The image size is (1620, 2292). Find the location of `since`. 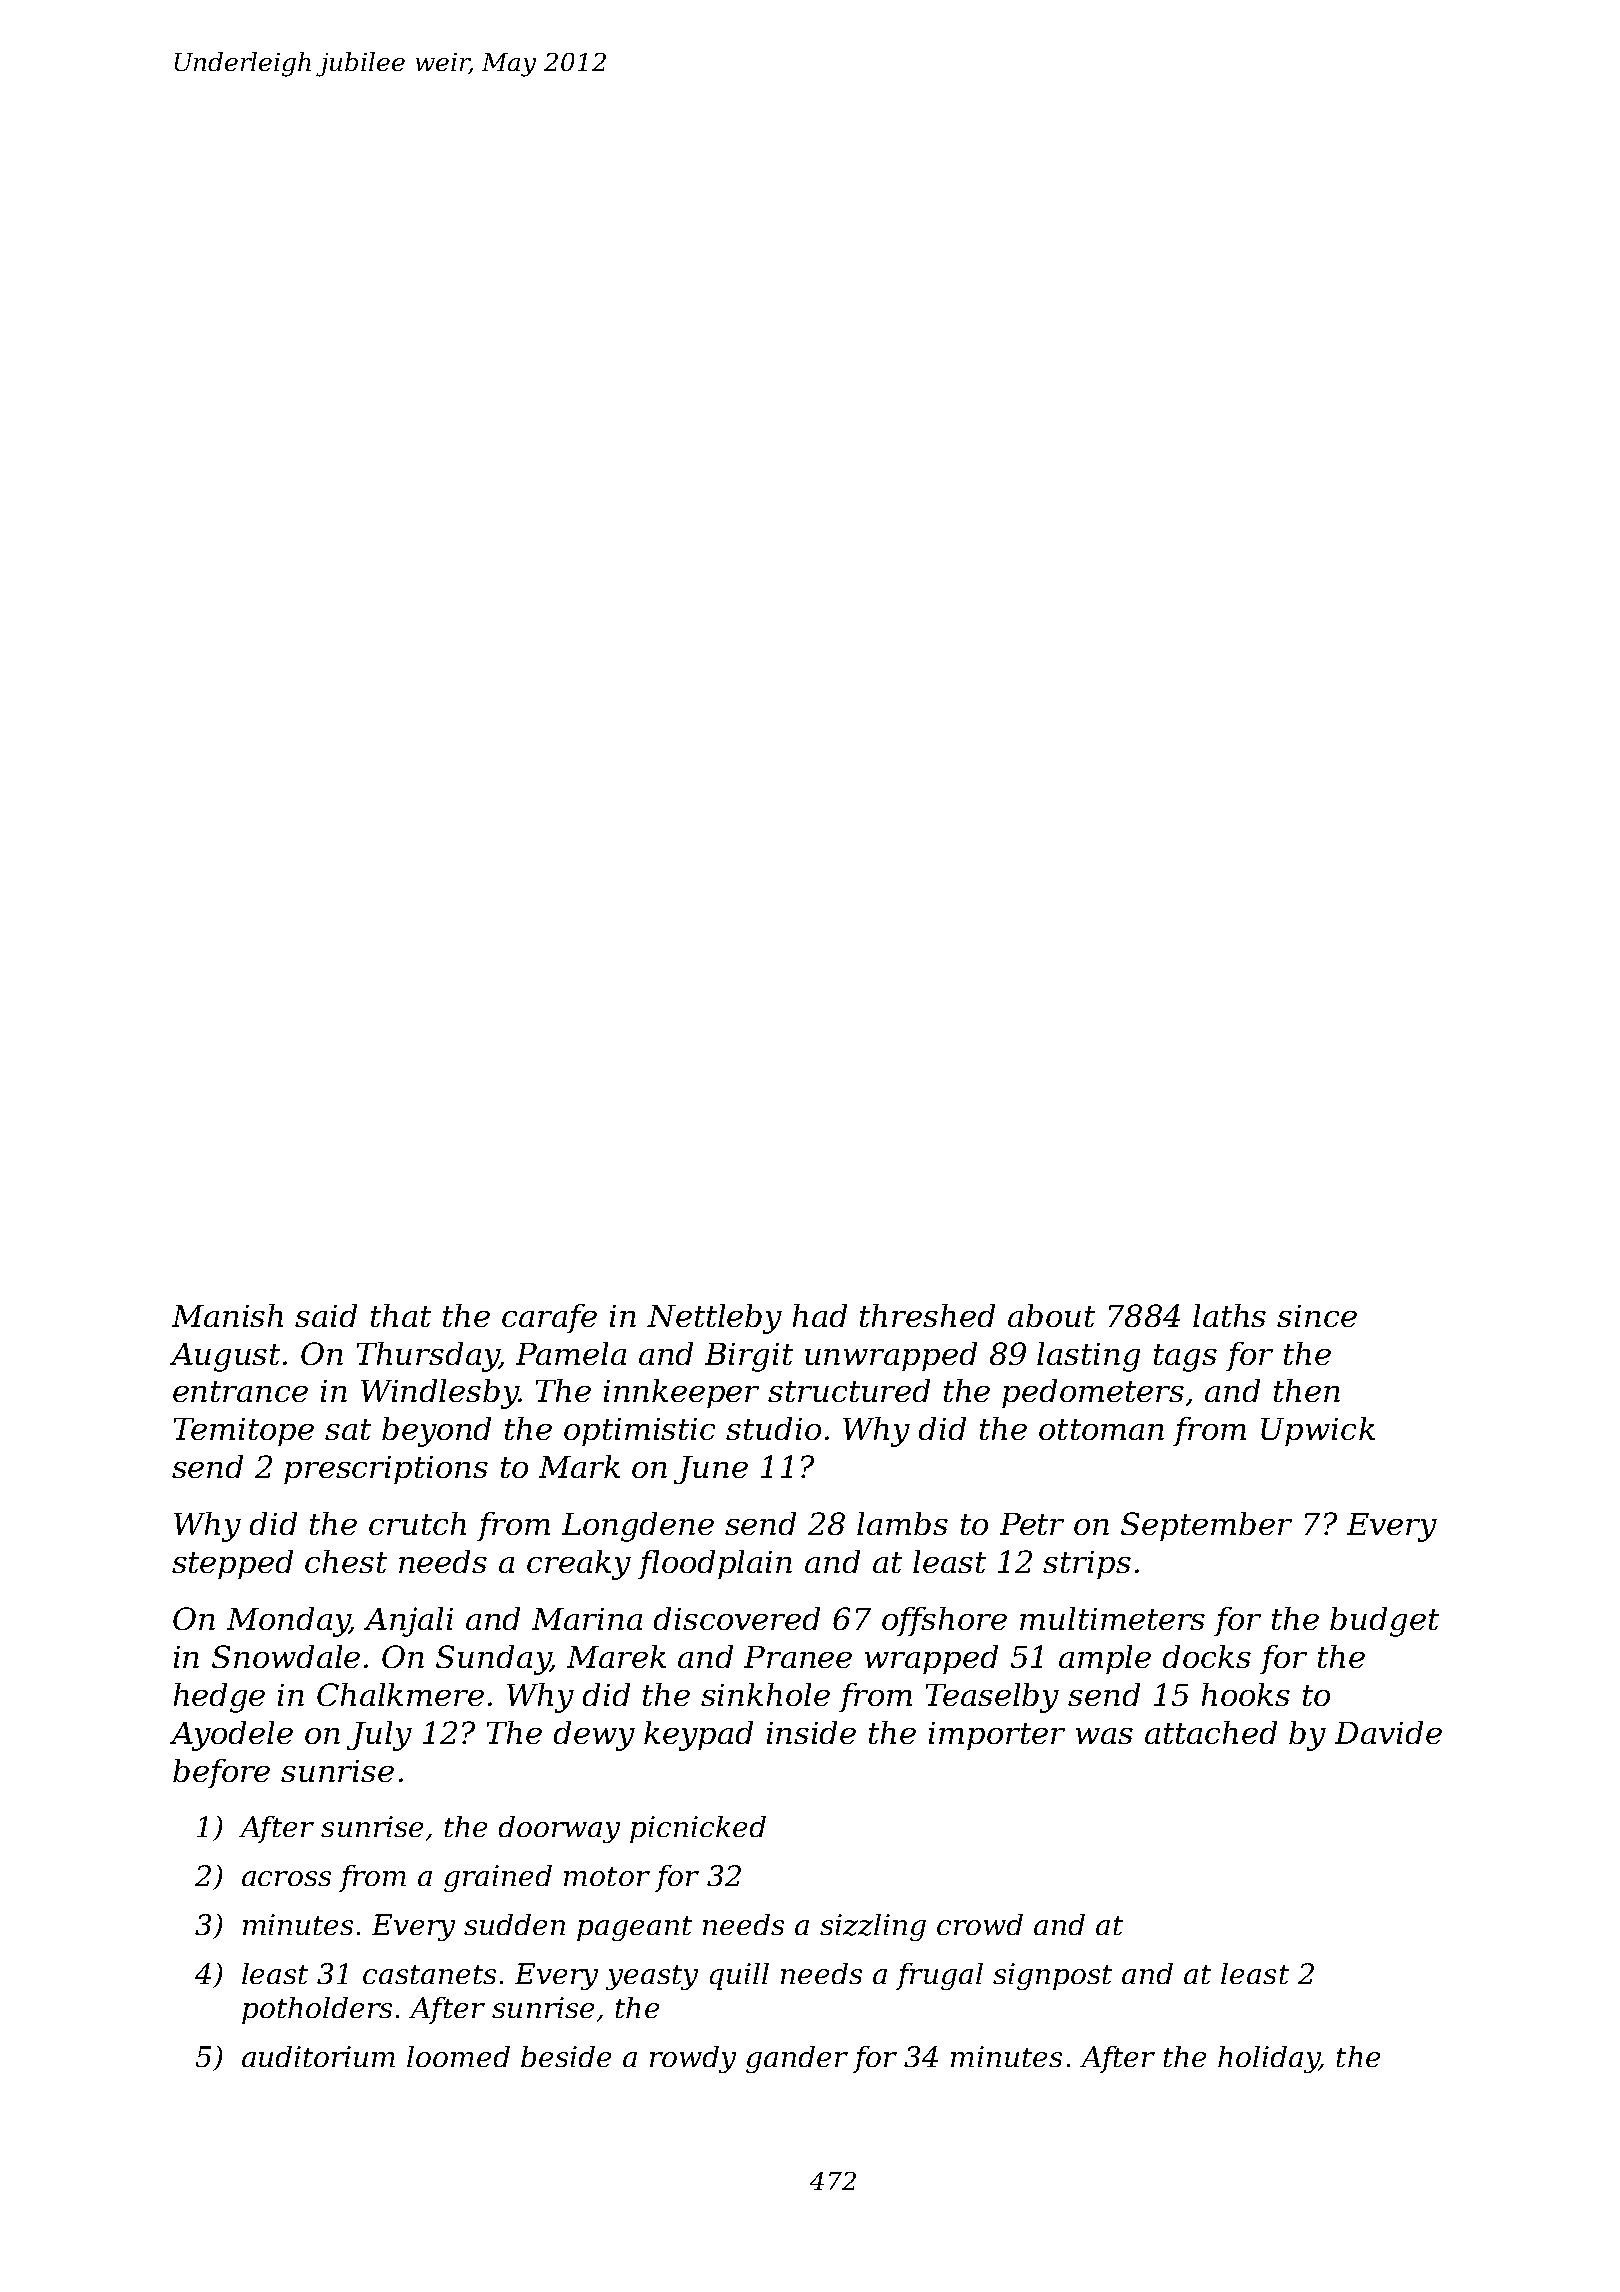

since is located at coordinates (1317, 1316).
